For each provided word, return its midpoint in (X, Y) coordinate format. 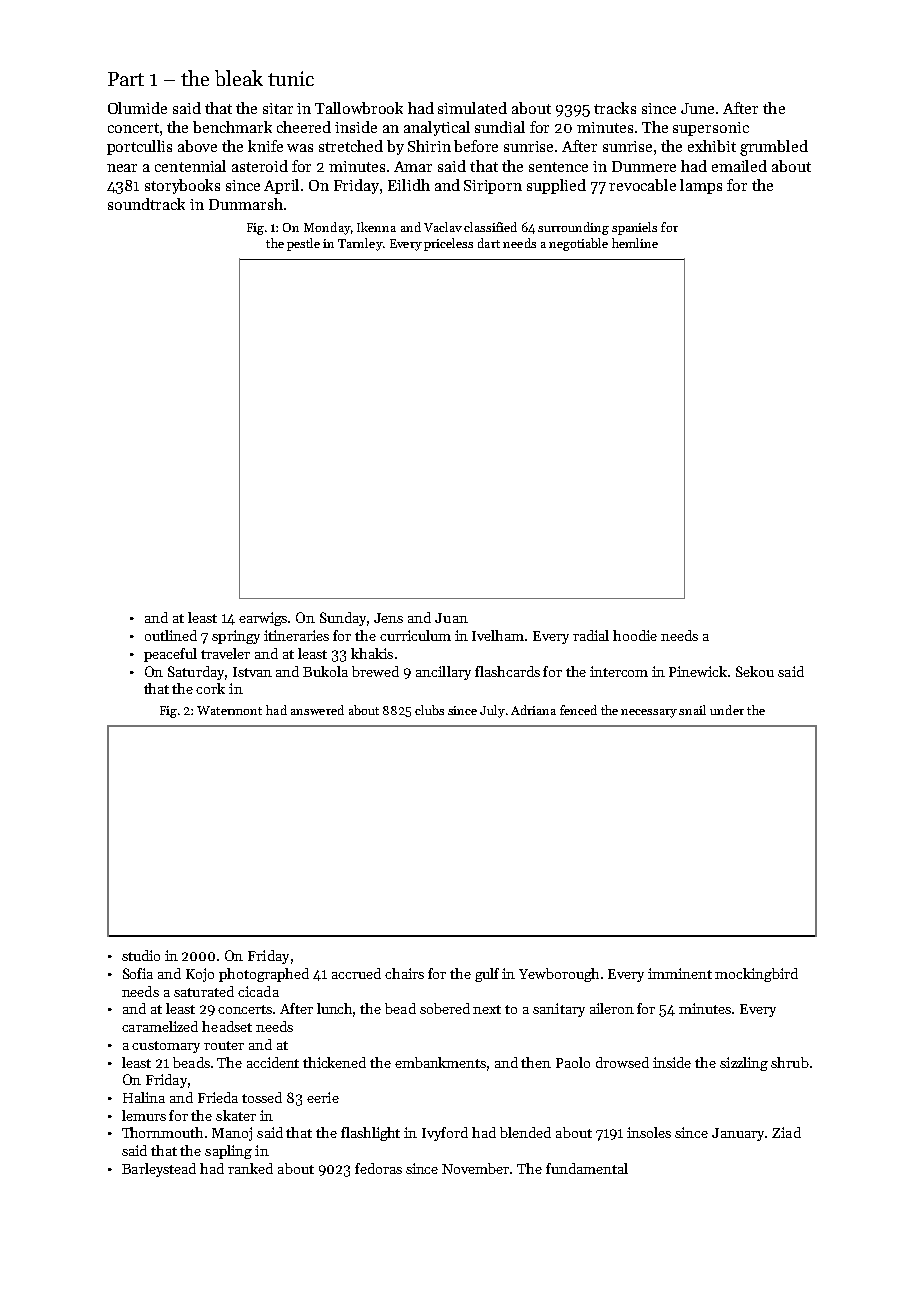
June (697, 108)
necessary (649, 713)
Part (126, 79)
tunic (291, 78)
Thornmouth (162, 1132)
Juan (451, 618)
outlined (171, 635)
